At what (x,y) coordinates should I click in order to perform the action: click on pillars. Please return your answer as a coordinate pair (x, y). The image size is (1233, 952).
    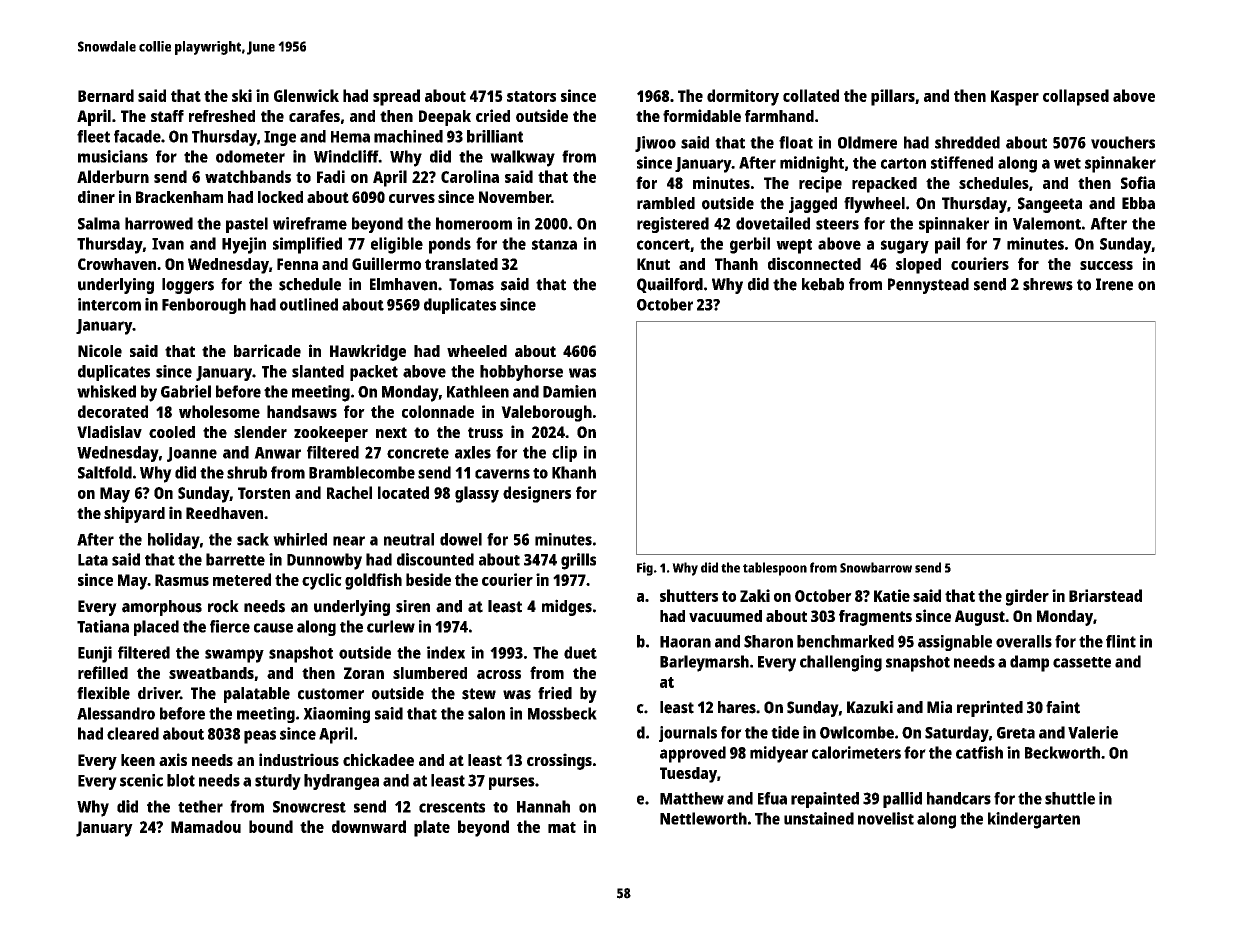
    Looking at the image, I should click on (893, 97).
